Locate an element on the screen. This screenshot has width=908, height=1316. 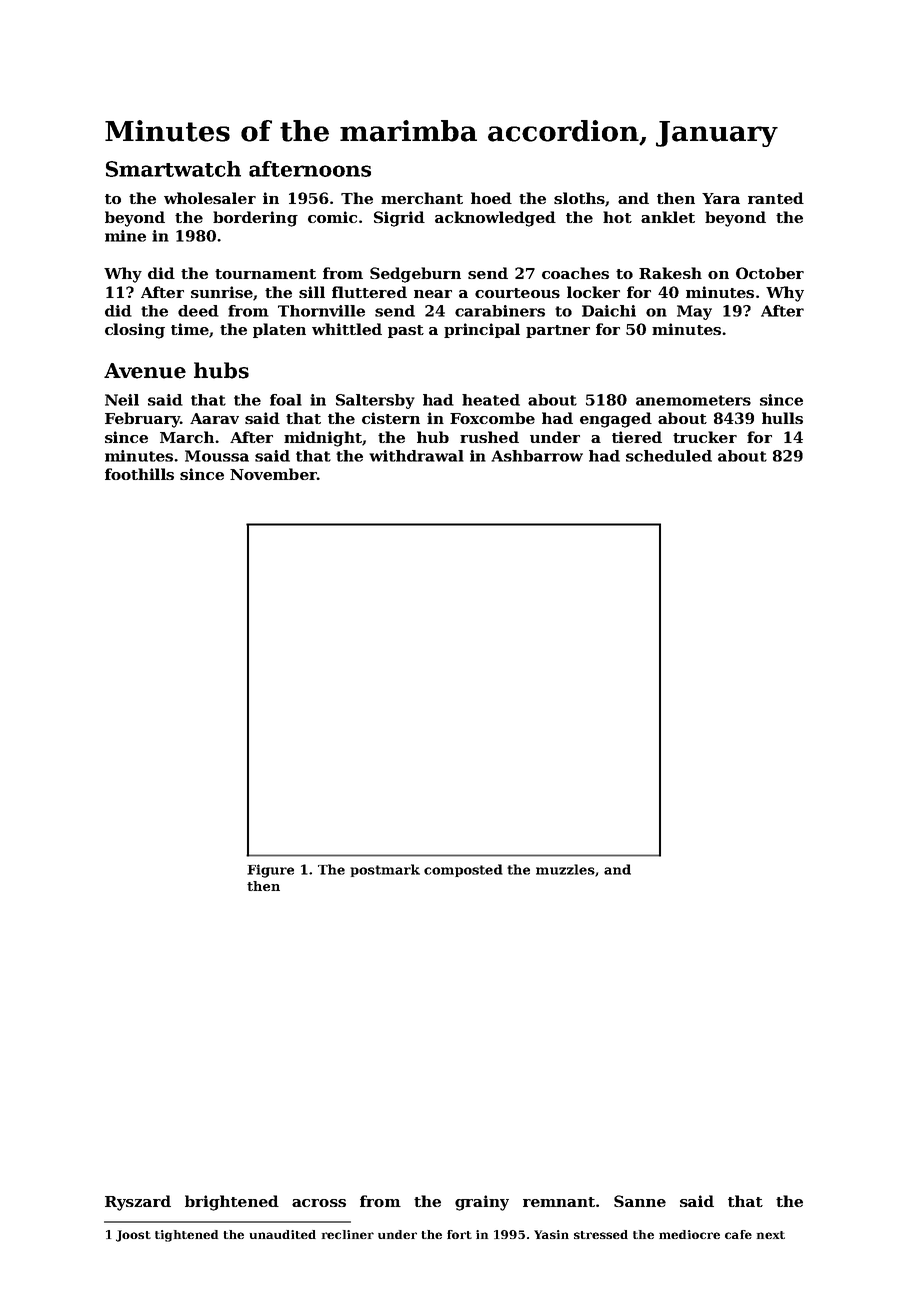
Ryszard is located at coordinates (138, 1203).
